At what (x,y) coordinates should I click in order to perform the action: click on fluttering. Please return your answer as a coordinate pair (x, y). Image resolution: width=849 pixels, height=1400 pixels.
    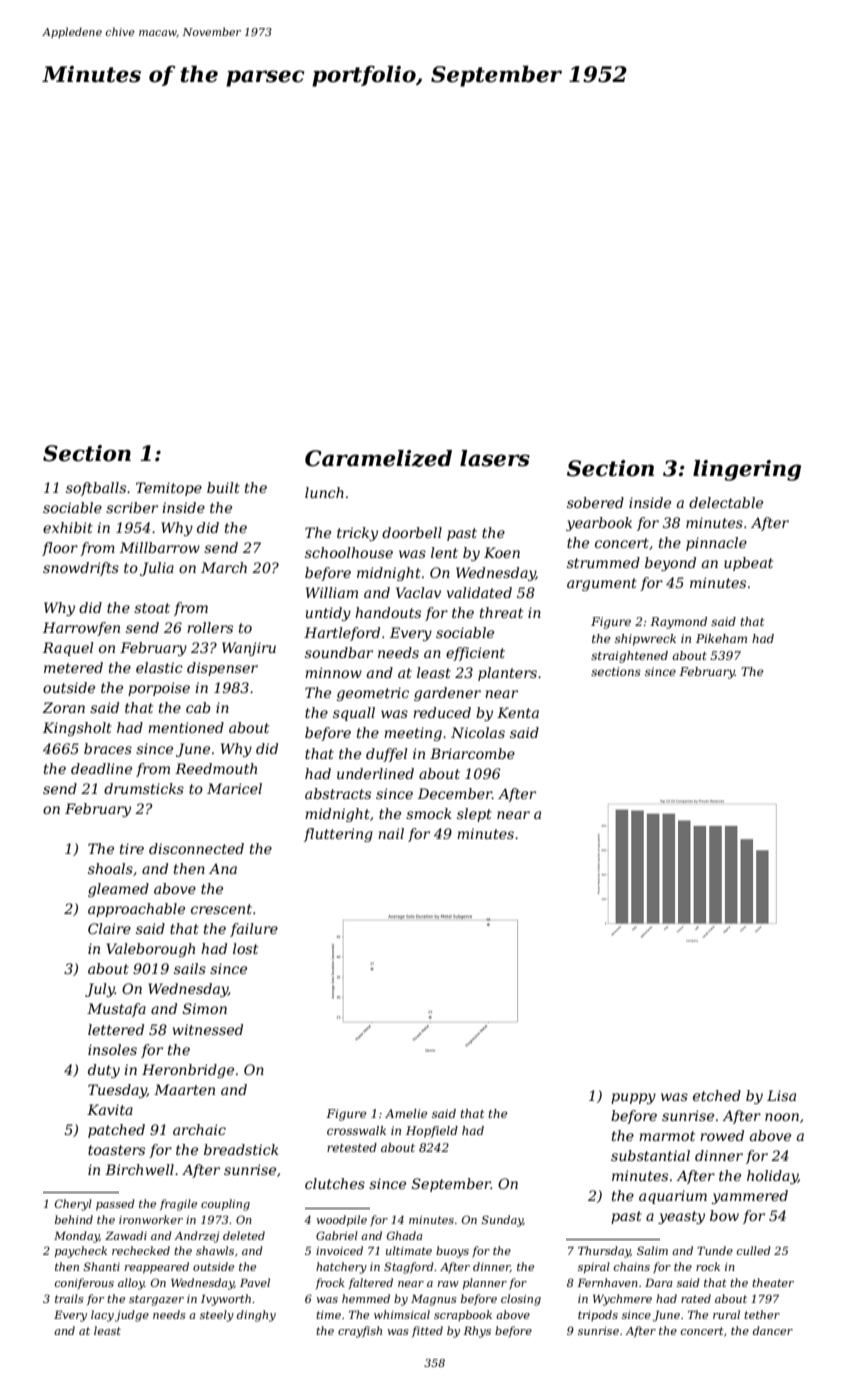
    Looking at the image, I should click on (338, 835).
